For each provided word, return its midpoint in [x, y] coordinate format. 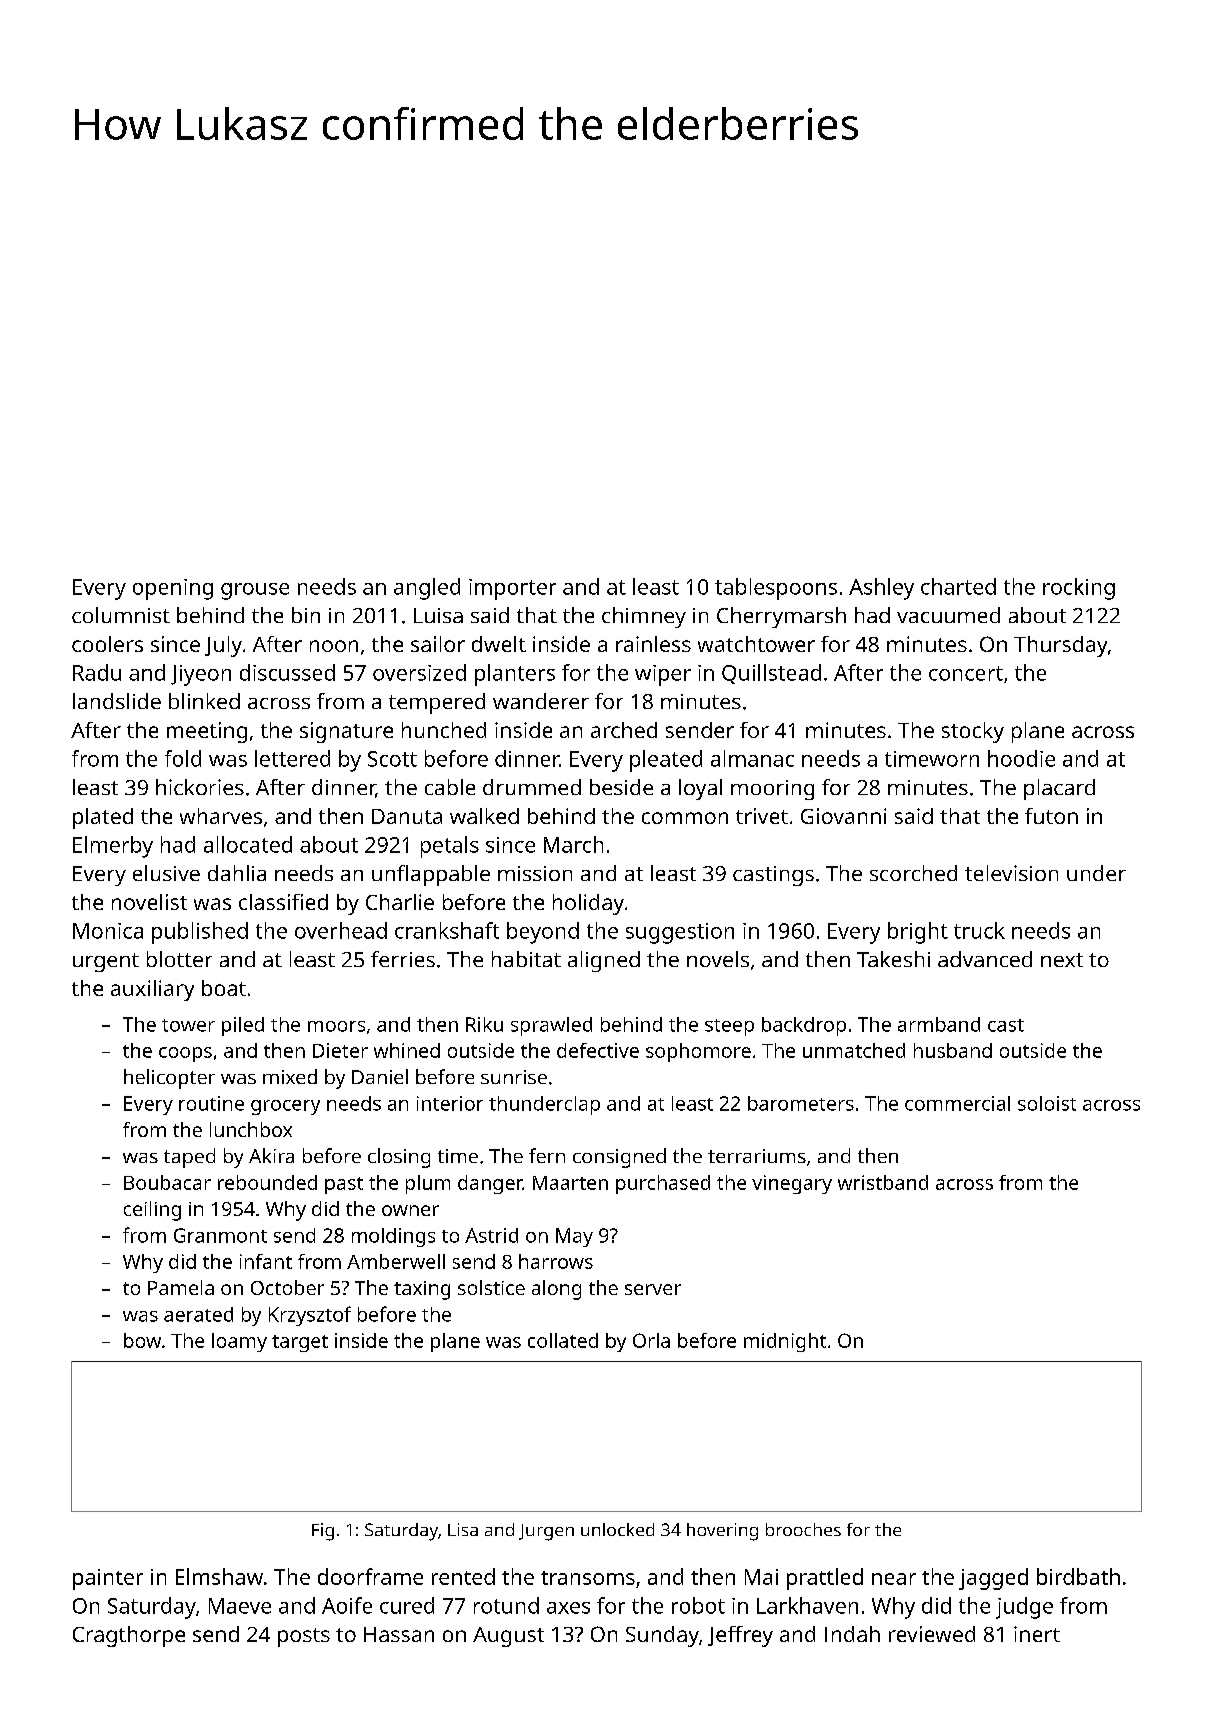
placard [1059, 789]
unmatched [854, 1050]
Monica [108, 931]
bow [142, 1340]
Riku [484, 1024]
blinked [204, 701]
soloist [1047, 1103]
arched [624, 730]
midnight [785, 1342]
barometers [801, 1103]
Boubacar [167, 1182]
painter [108, 1579]
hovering [722, 1532]
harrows [556, 1261]
